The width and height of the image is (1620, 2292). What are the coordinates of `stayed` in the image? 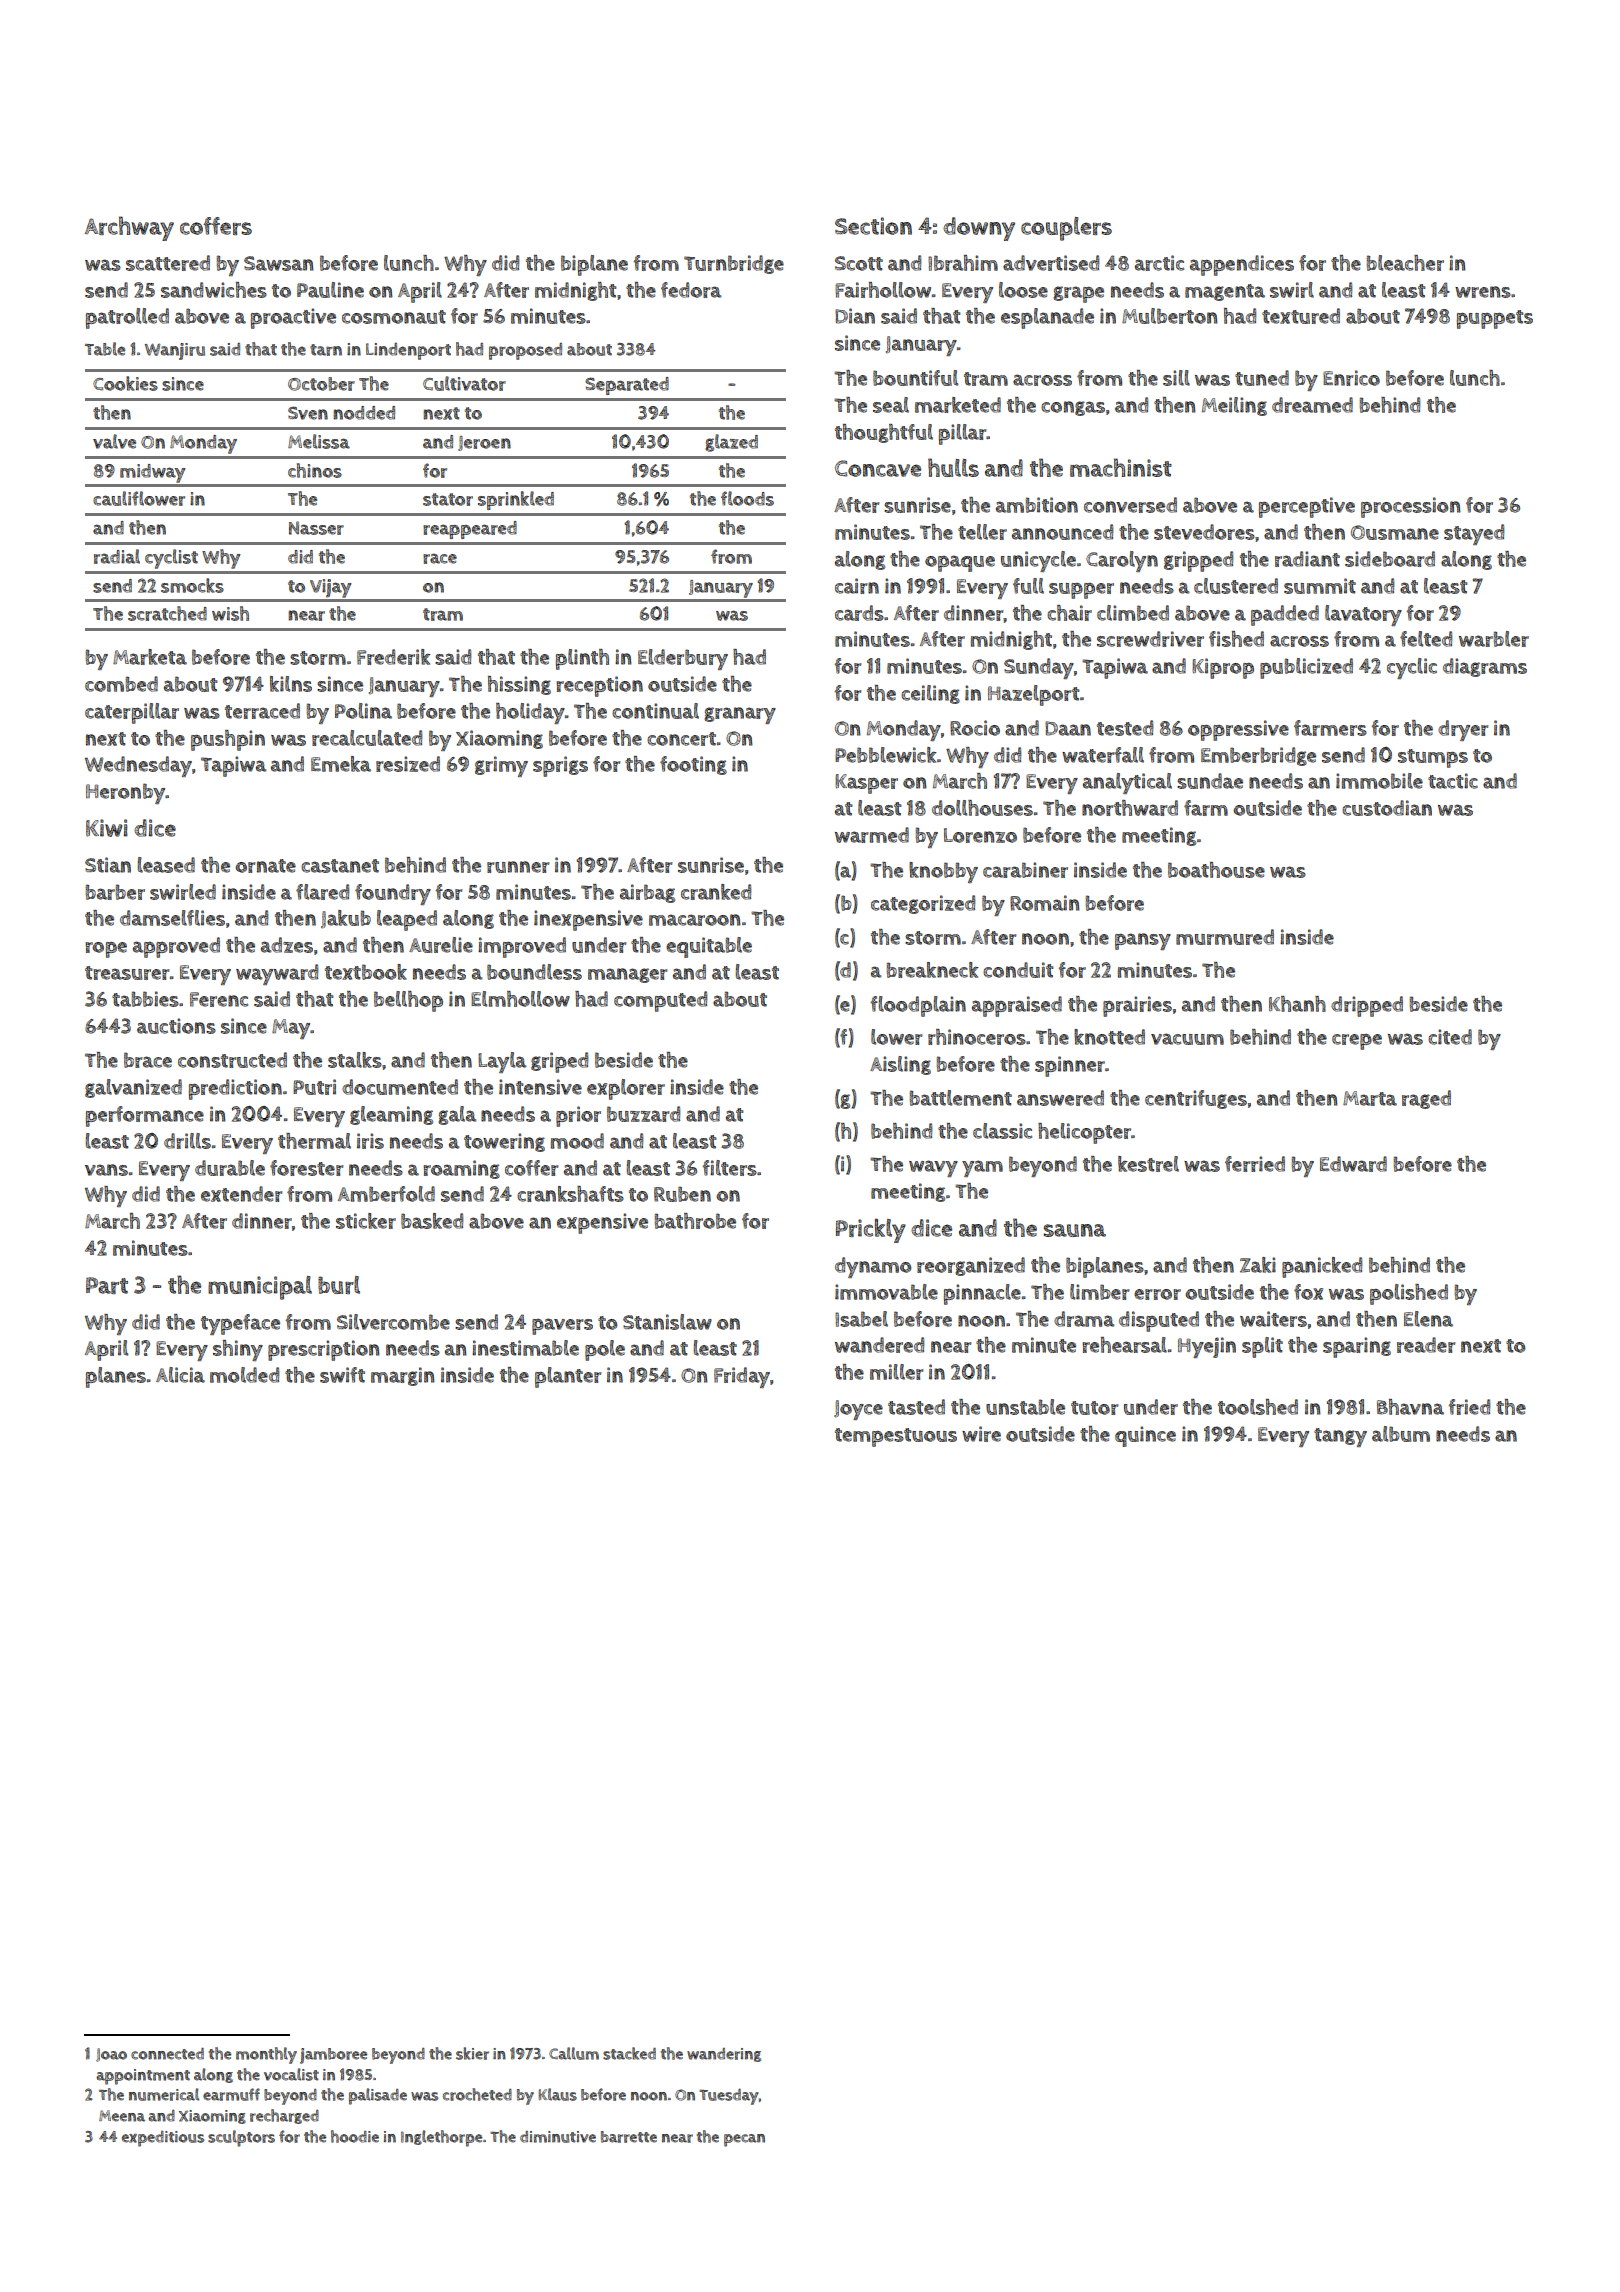 It's located at (1474, 534).
